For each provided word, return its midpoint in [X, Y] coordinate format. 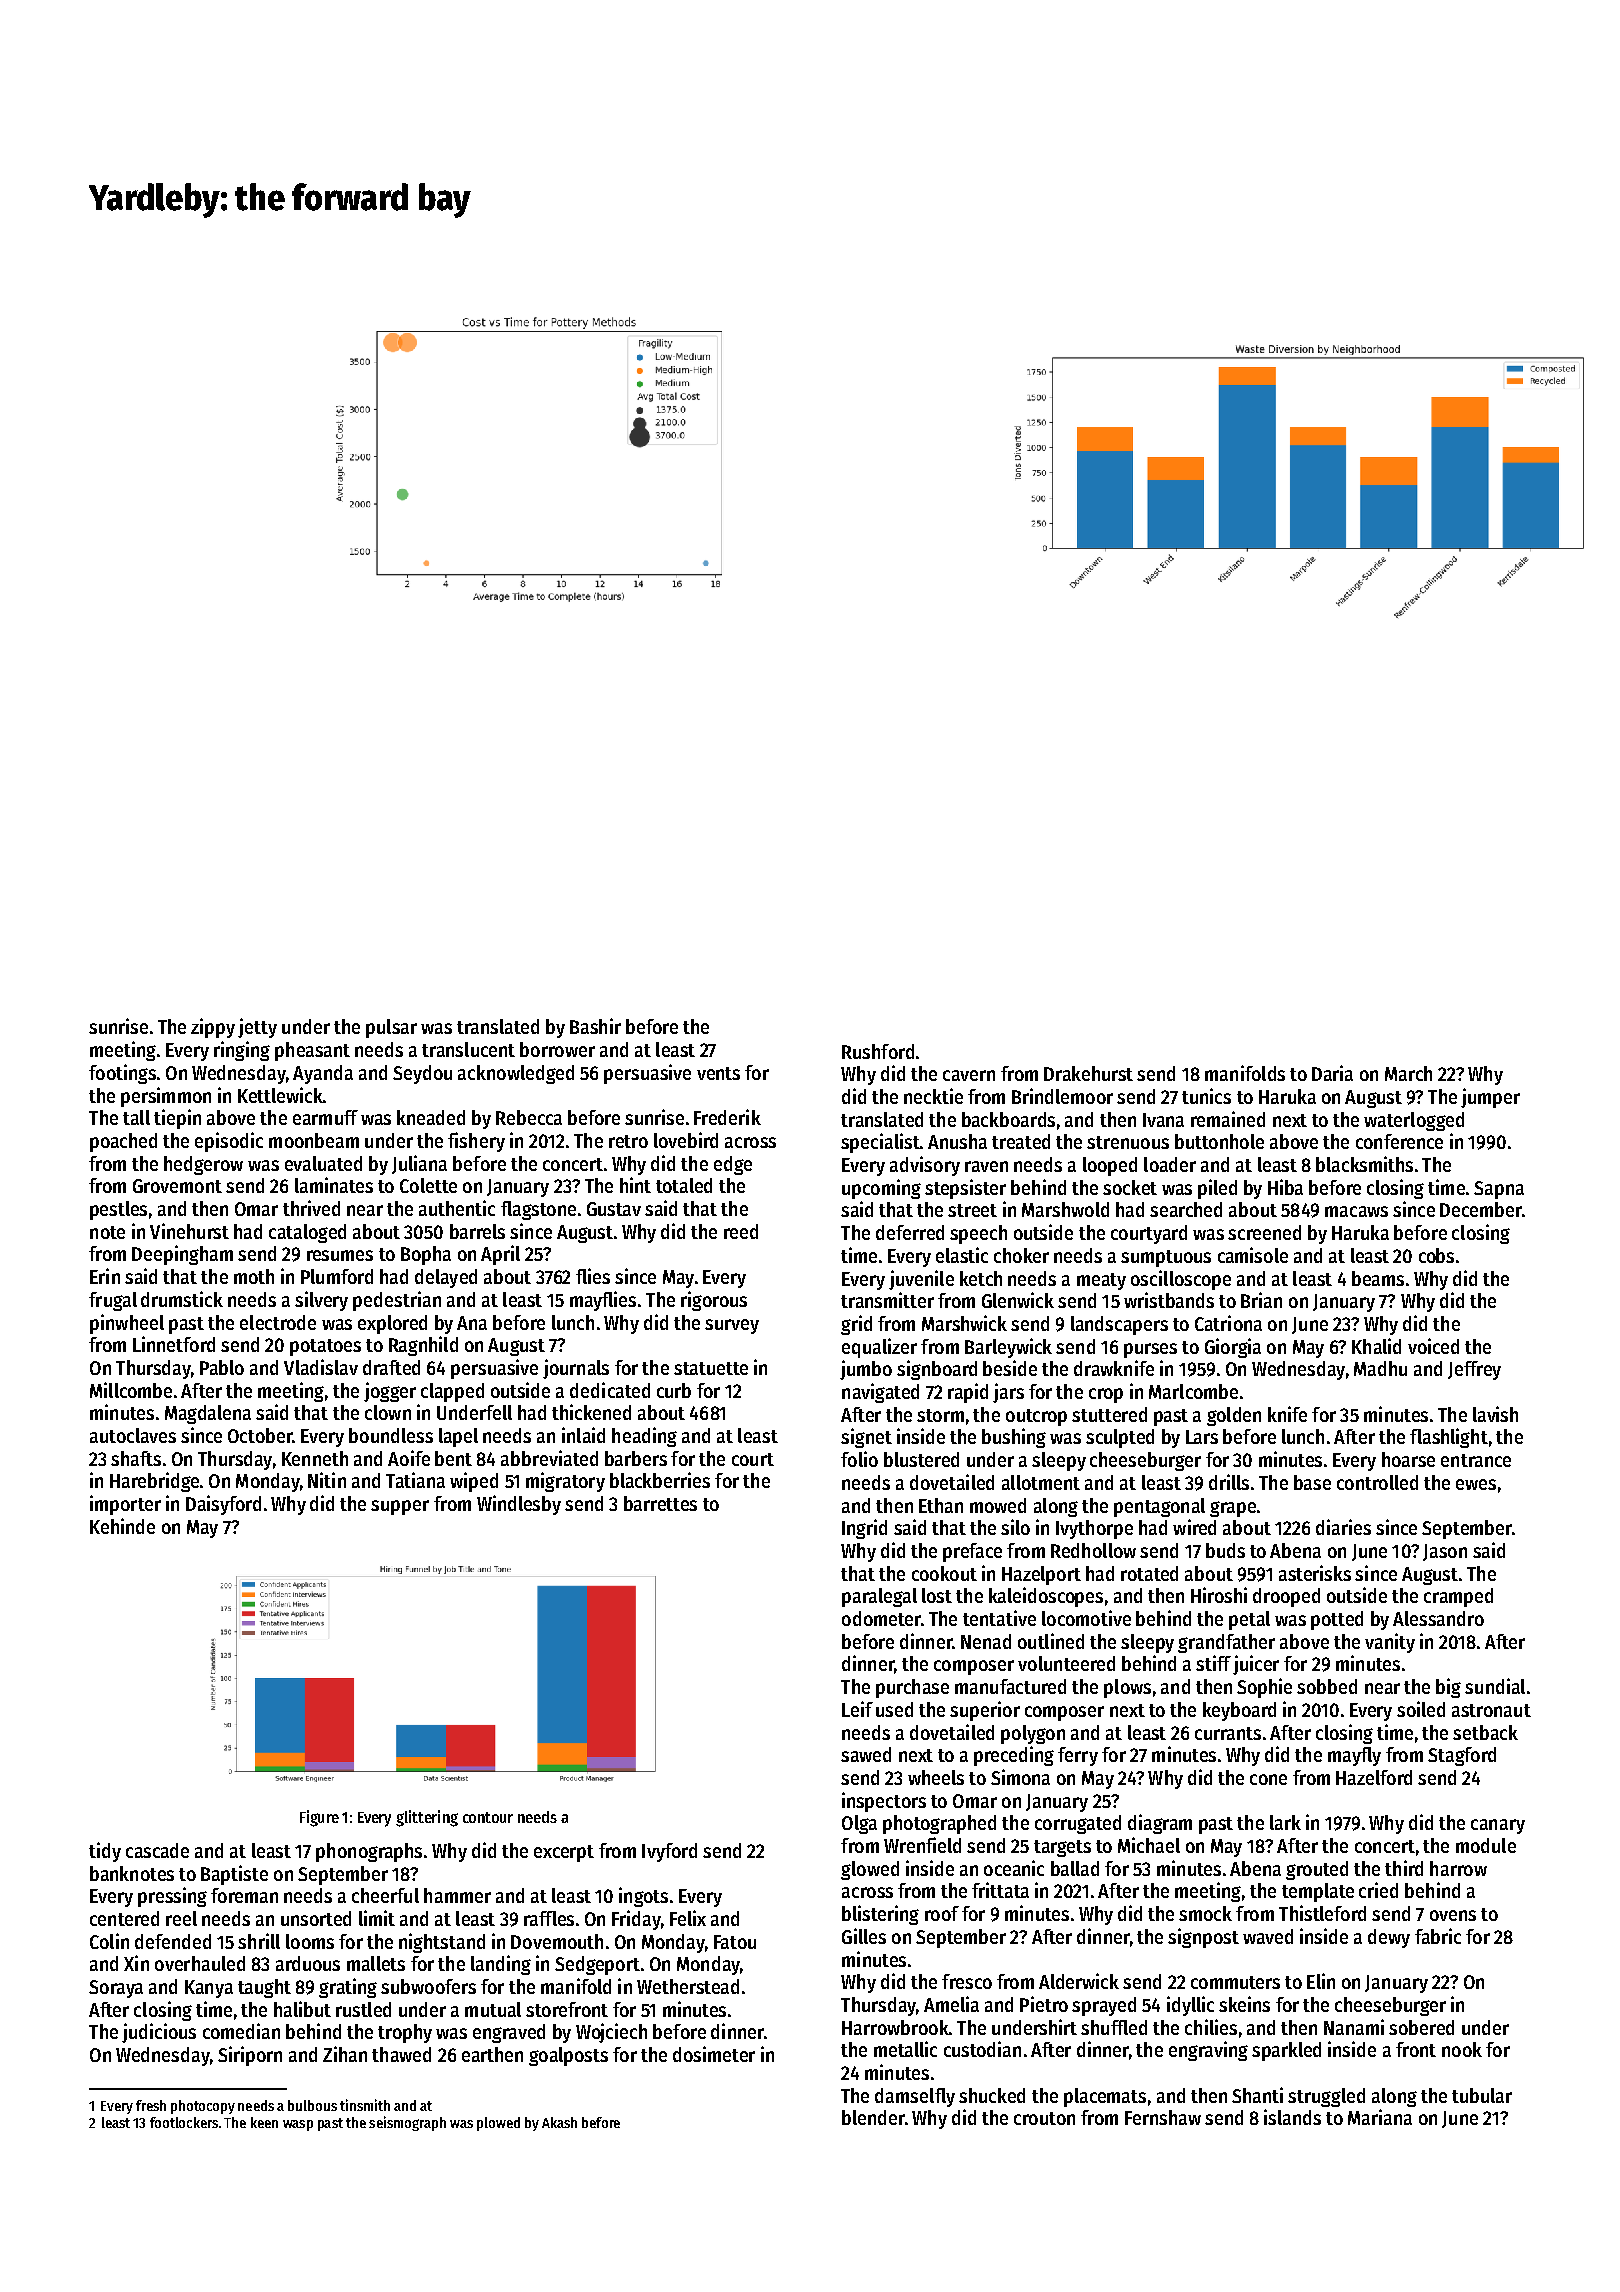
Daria [1332, 1073]
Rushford [878, 1051]
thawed [401, 2054]
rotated [1149, 1573]
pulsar [391, 1028]
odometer [881, 1618]
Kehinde [122, 1526]
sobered [1421, 2027]
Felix [688, 1918]
